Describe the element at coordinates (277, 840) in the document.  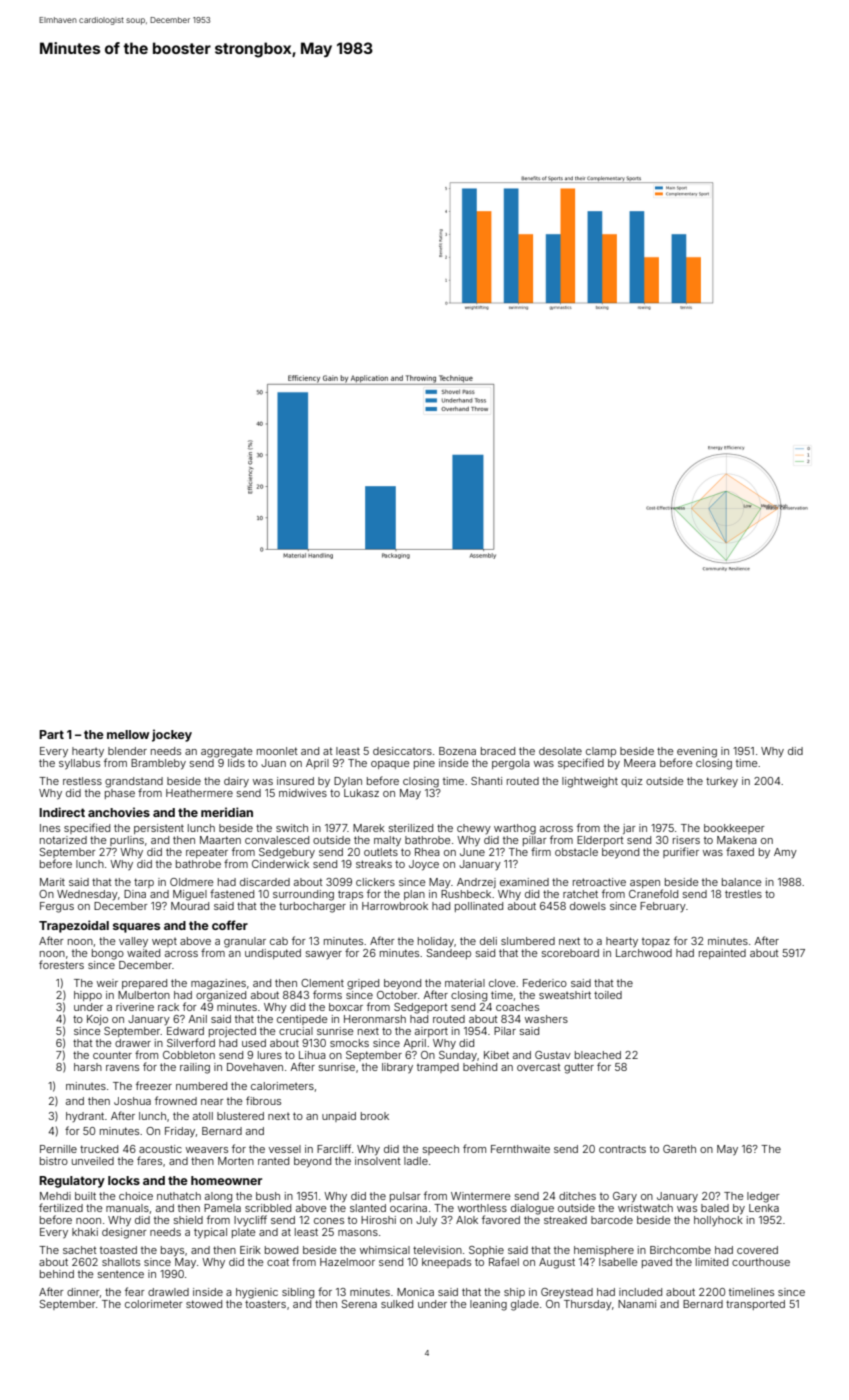
I see `convalesced` at that location.
